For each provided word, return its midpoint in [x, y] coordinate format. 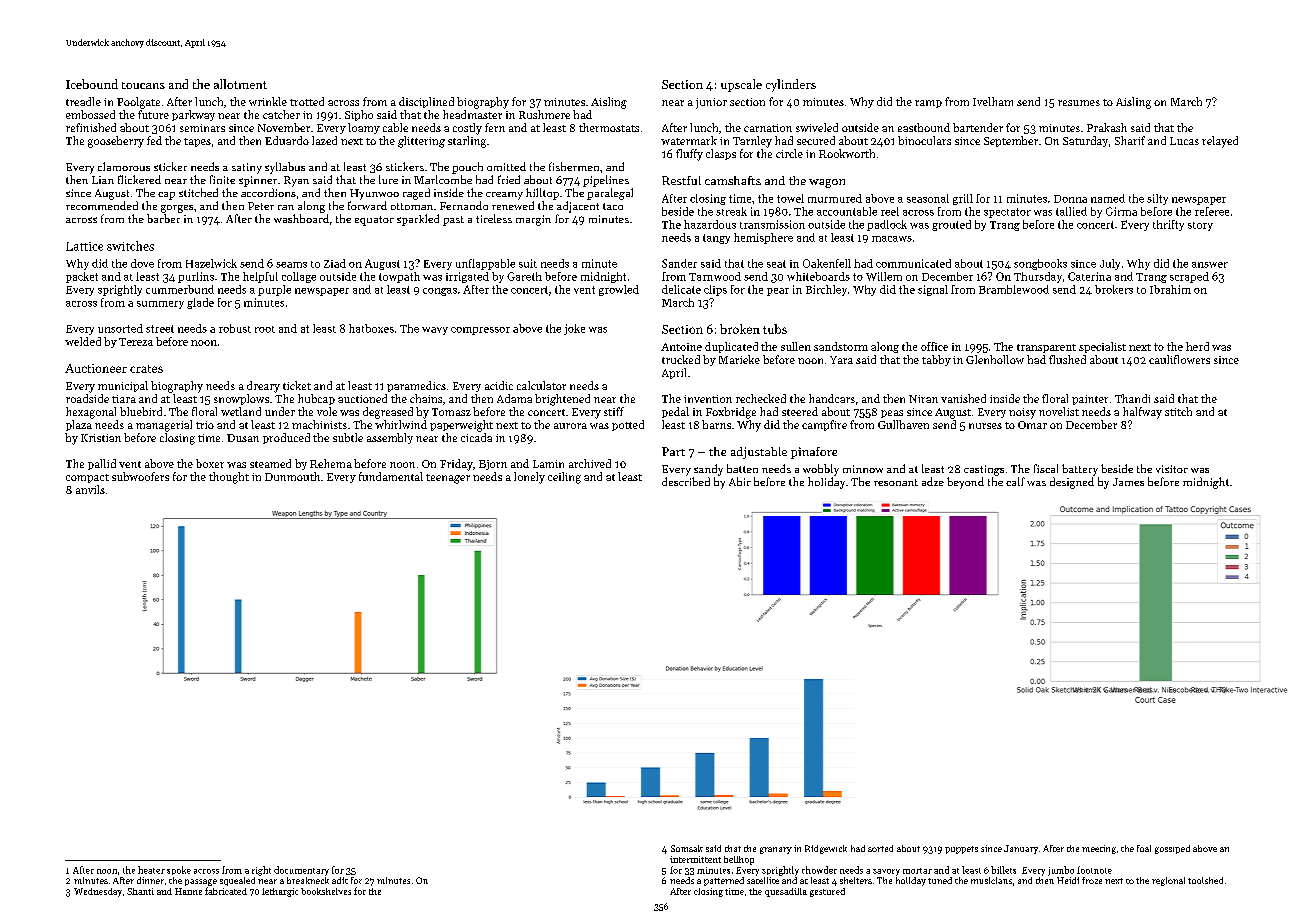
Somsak [687, 848]
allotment [240, 84]
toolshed [1205, 880]
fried [509, 179]
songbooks [1040, 264]
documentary [301, 871]
